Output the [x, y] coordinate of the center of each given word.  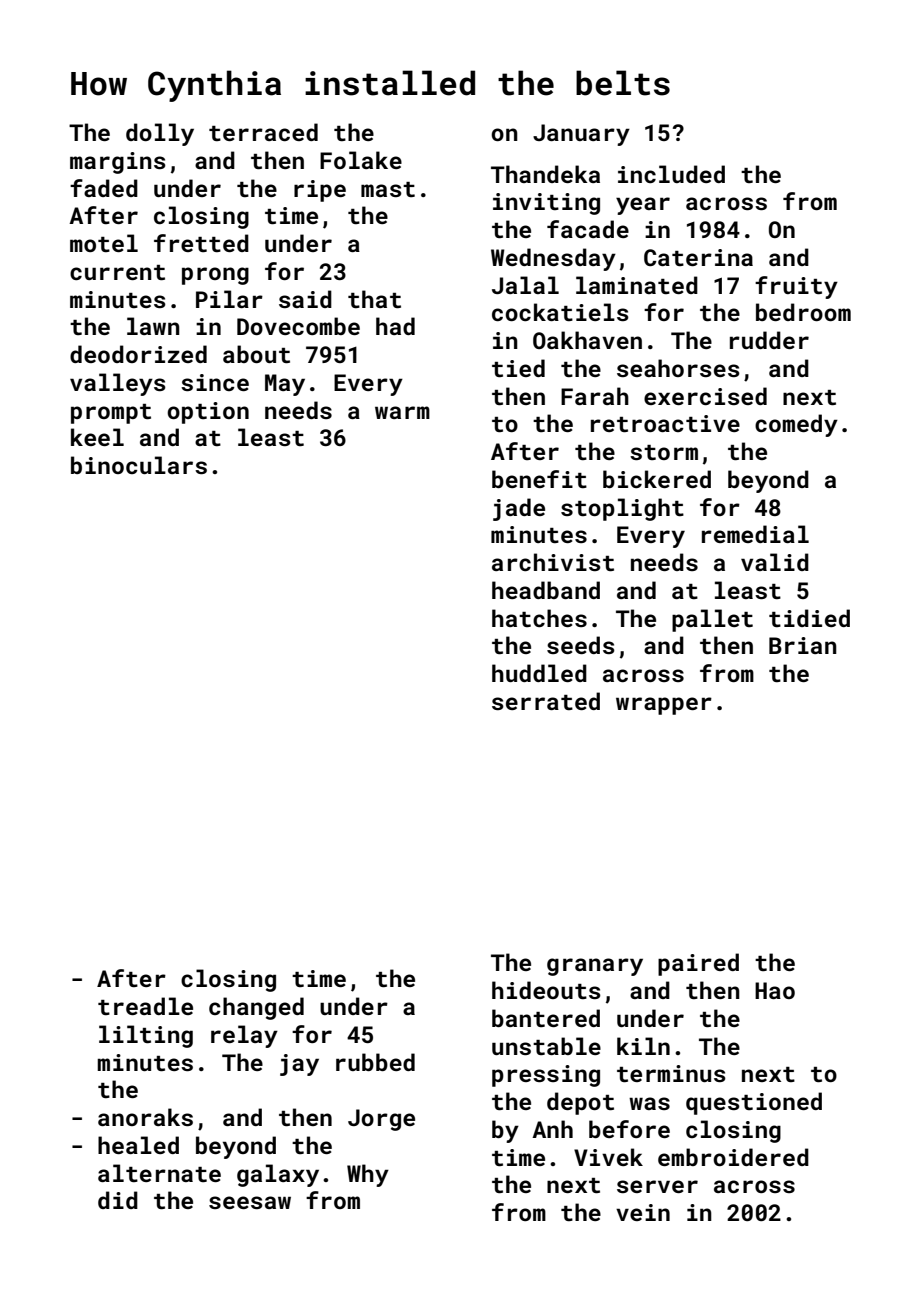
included [671, 174]
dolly [160, 134]
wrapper [664, 706]
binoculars [139, 465]
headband [546, 590]
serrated [546, 701]
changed [256, 1008]
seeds [581, 645]
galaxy [278, 1175]
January [581, 135]
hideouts [546, 990]
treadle [145, 1006]
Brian [803, 645]
